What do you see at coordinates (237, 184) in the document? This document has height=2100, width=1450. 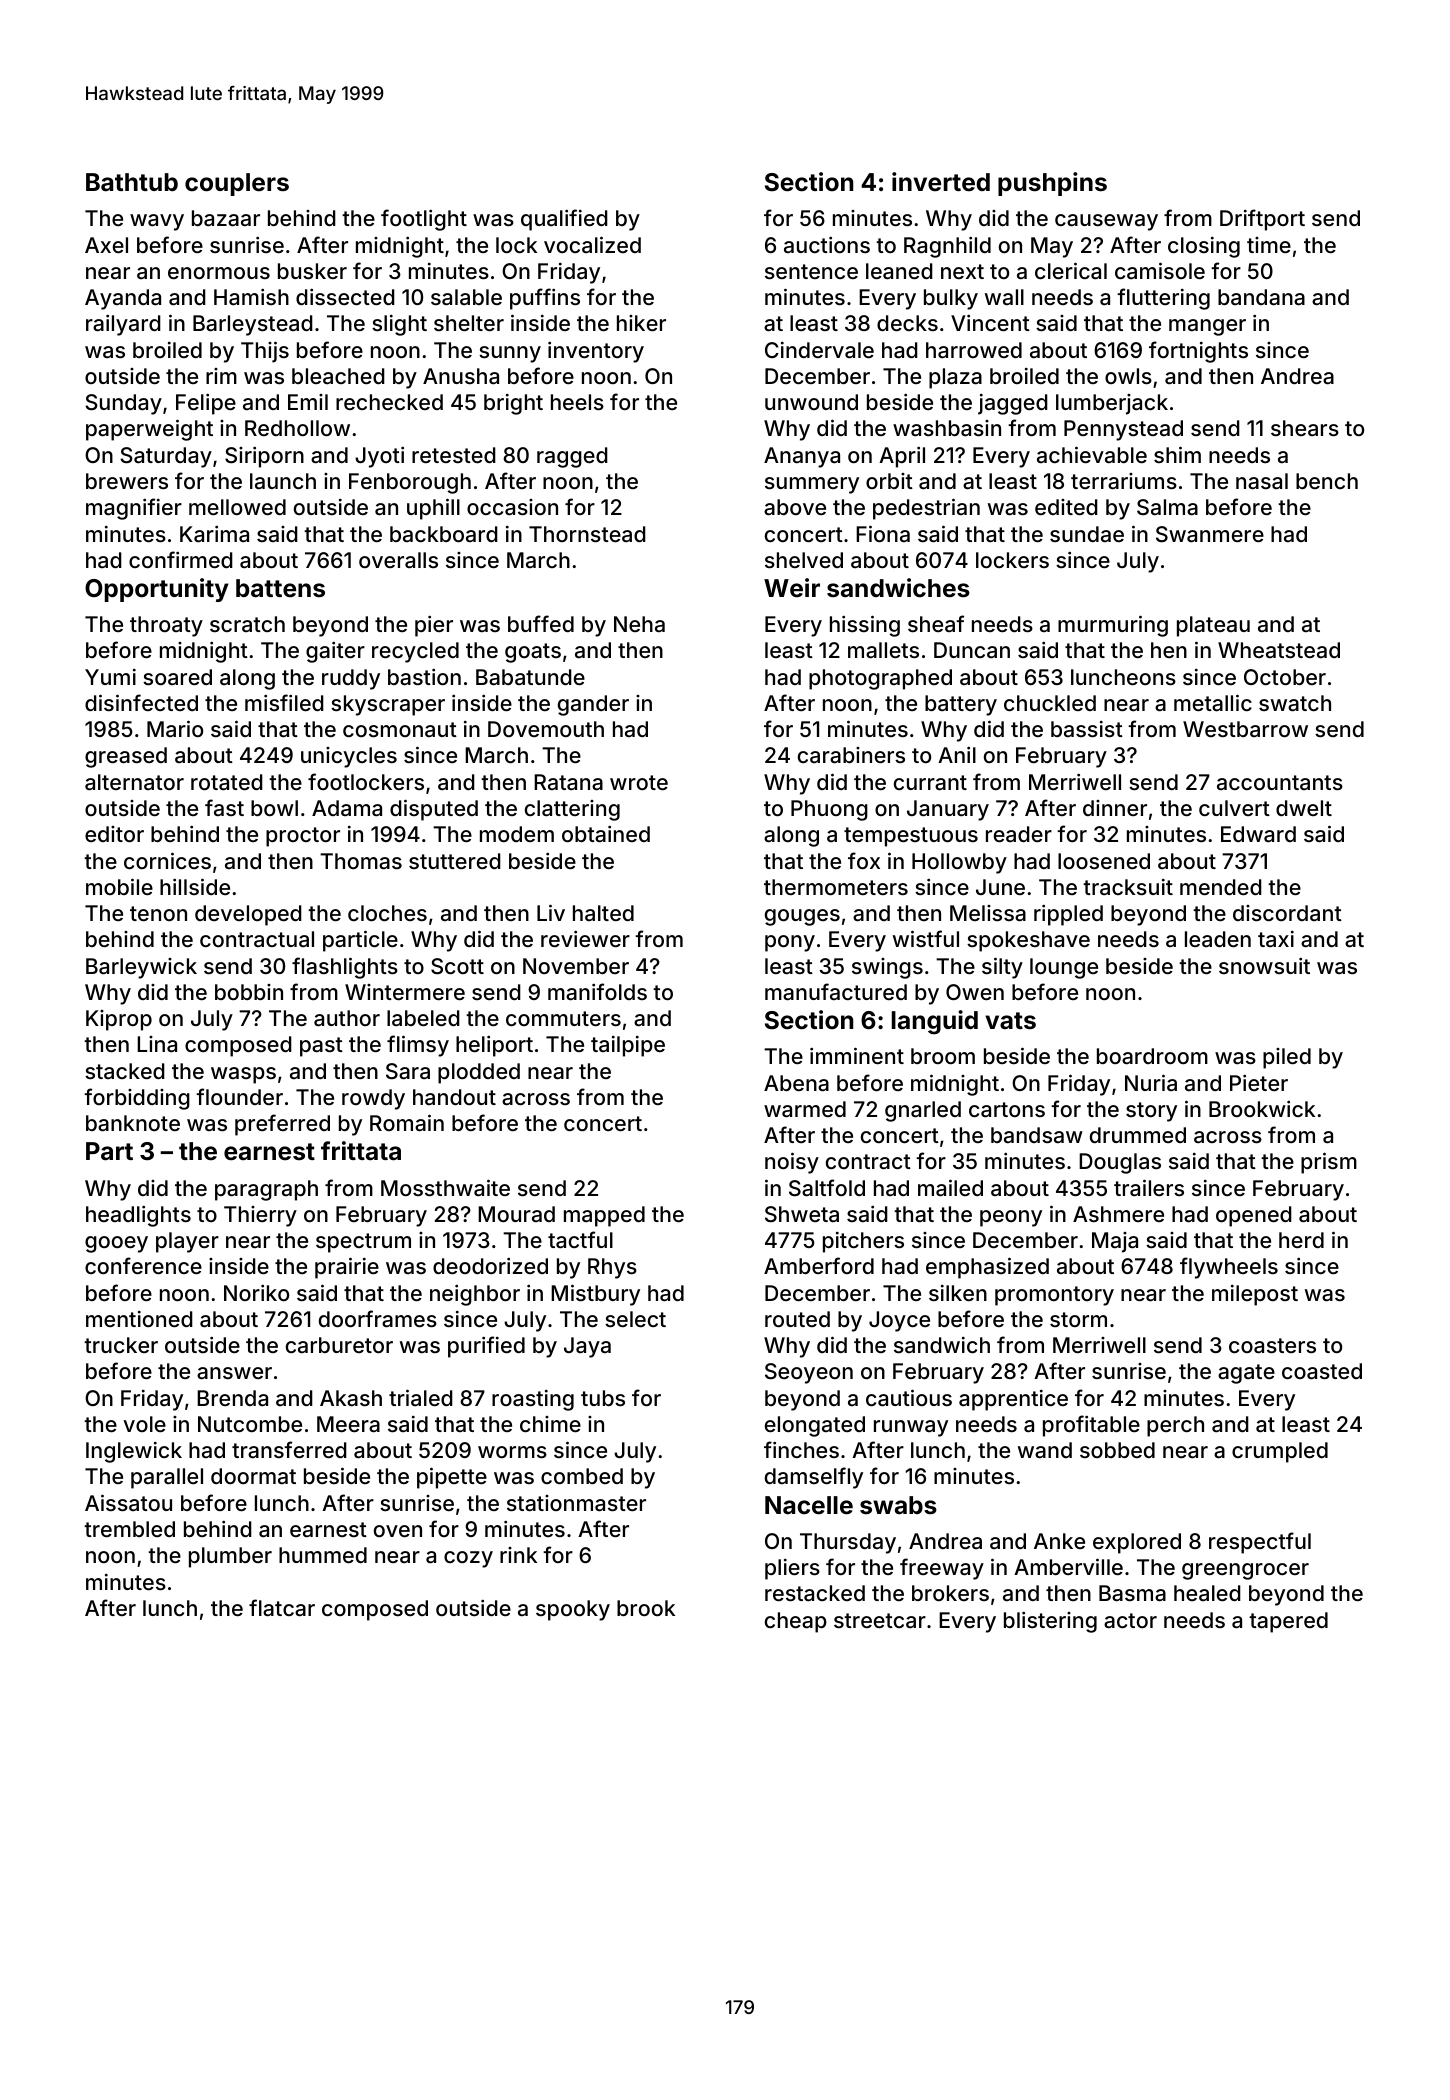 I see `couplers` at bounding box center [237, 184].
